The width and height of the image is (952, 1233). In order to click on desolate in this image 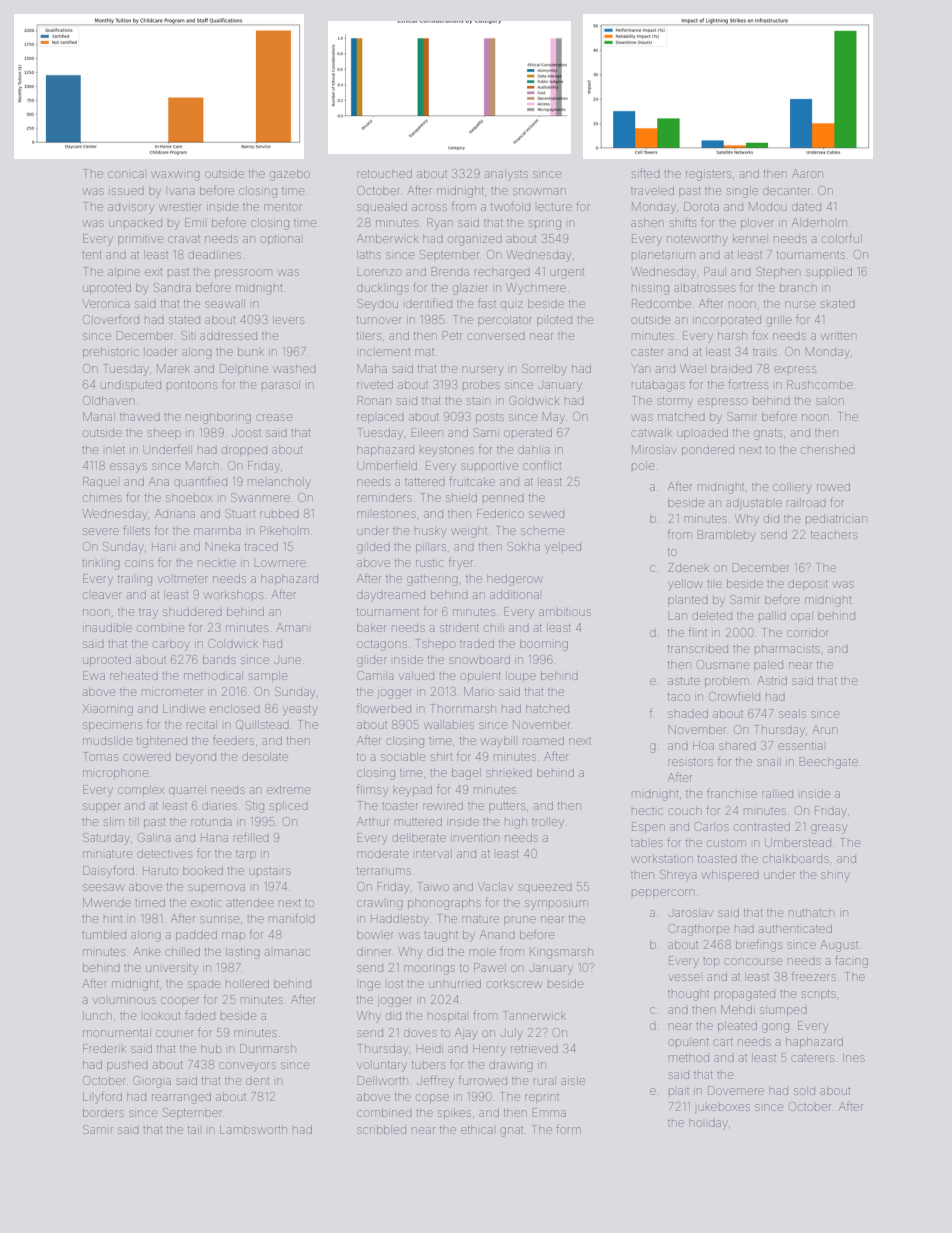, I will do `click(265, 756)`.
